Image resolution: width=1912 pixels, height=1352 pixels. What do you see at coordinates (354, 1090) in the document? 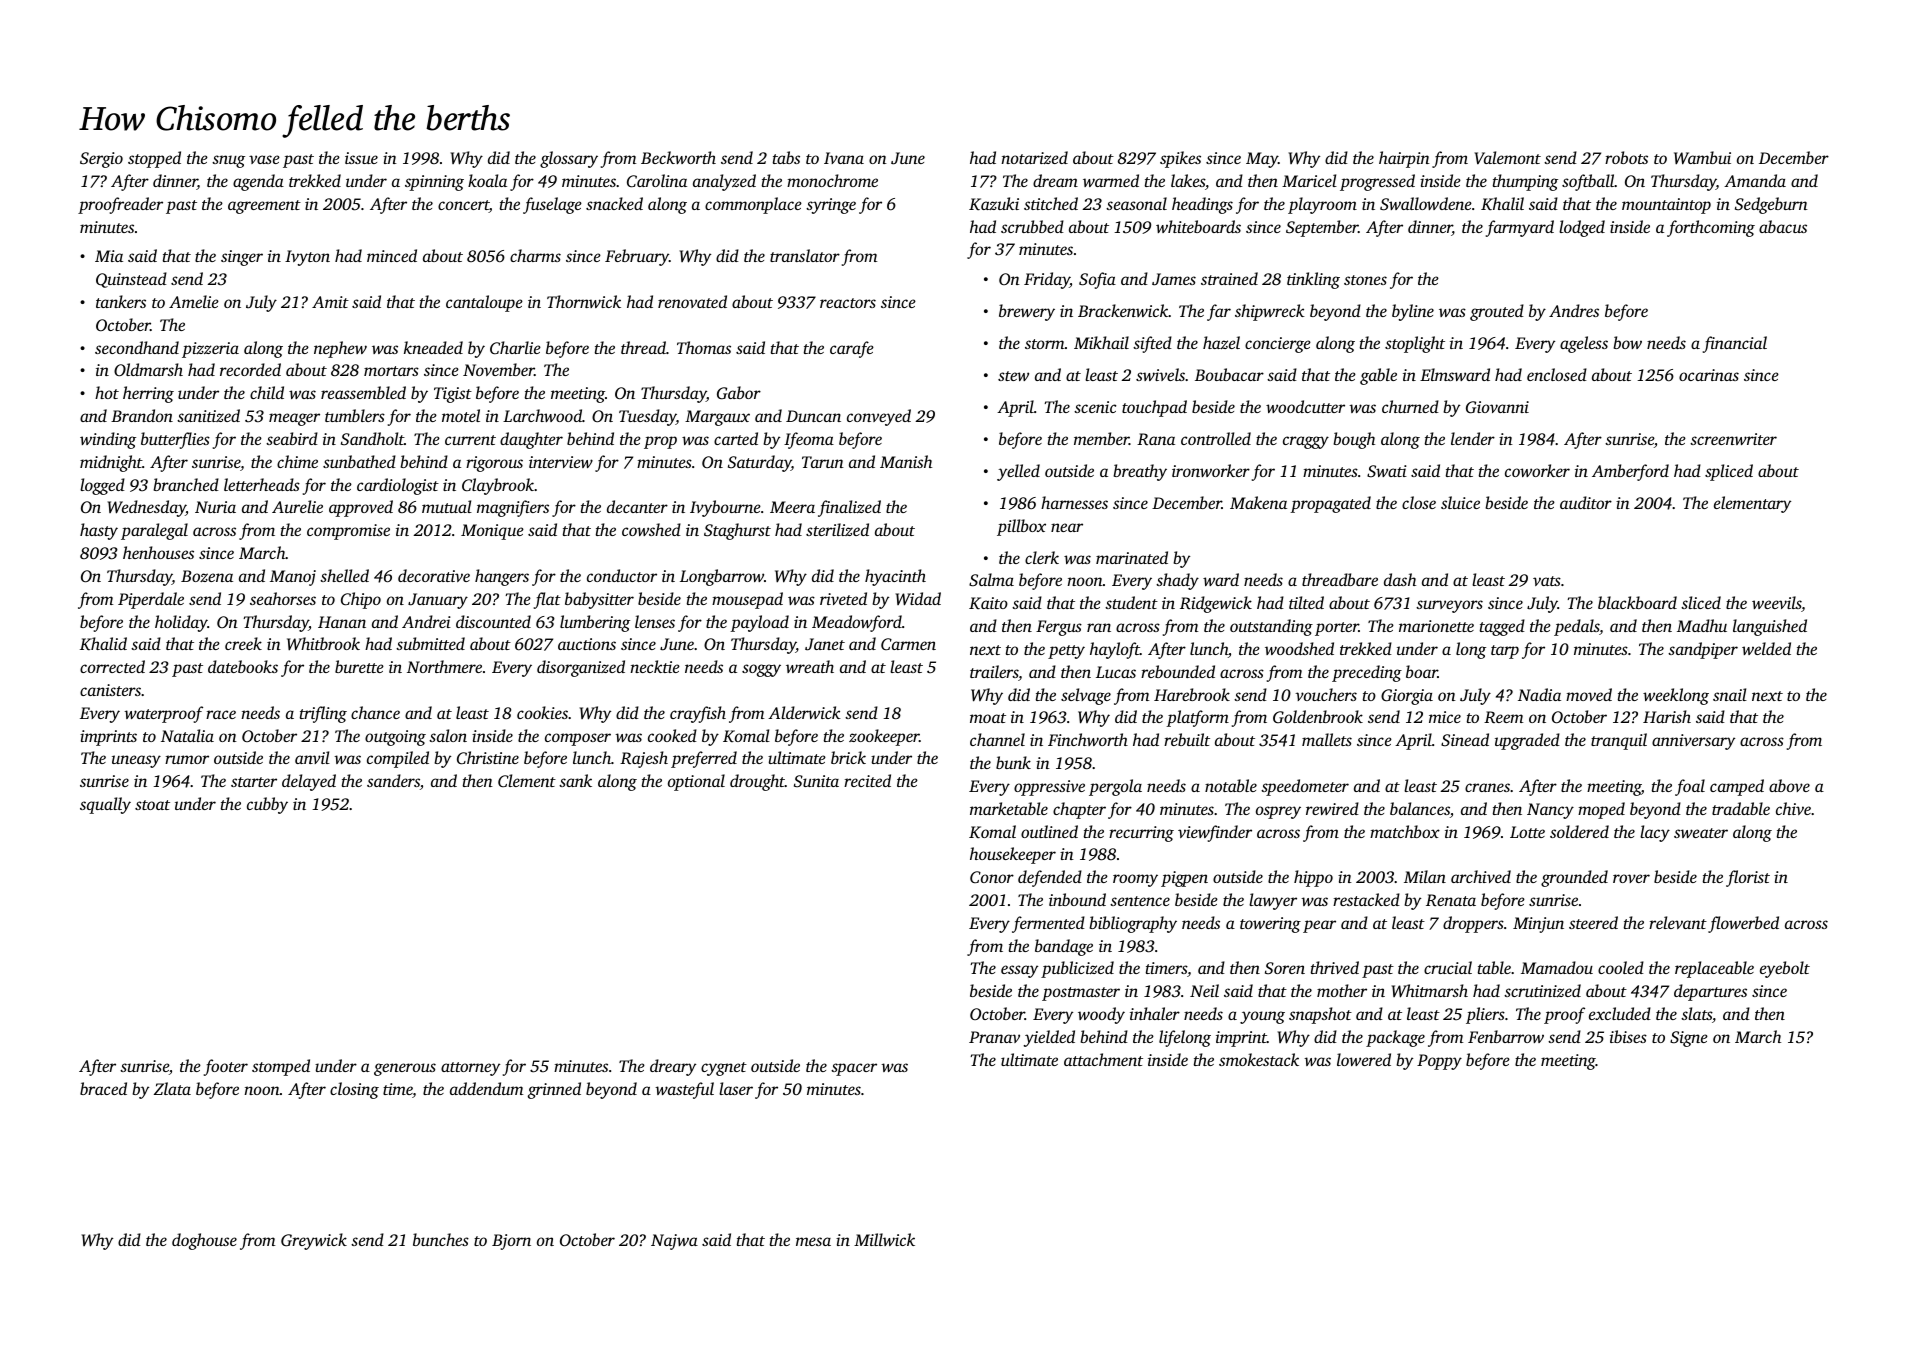
I see `closing` at bounding box center [354, 1090].
